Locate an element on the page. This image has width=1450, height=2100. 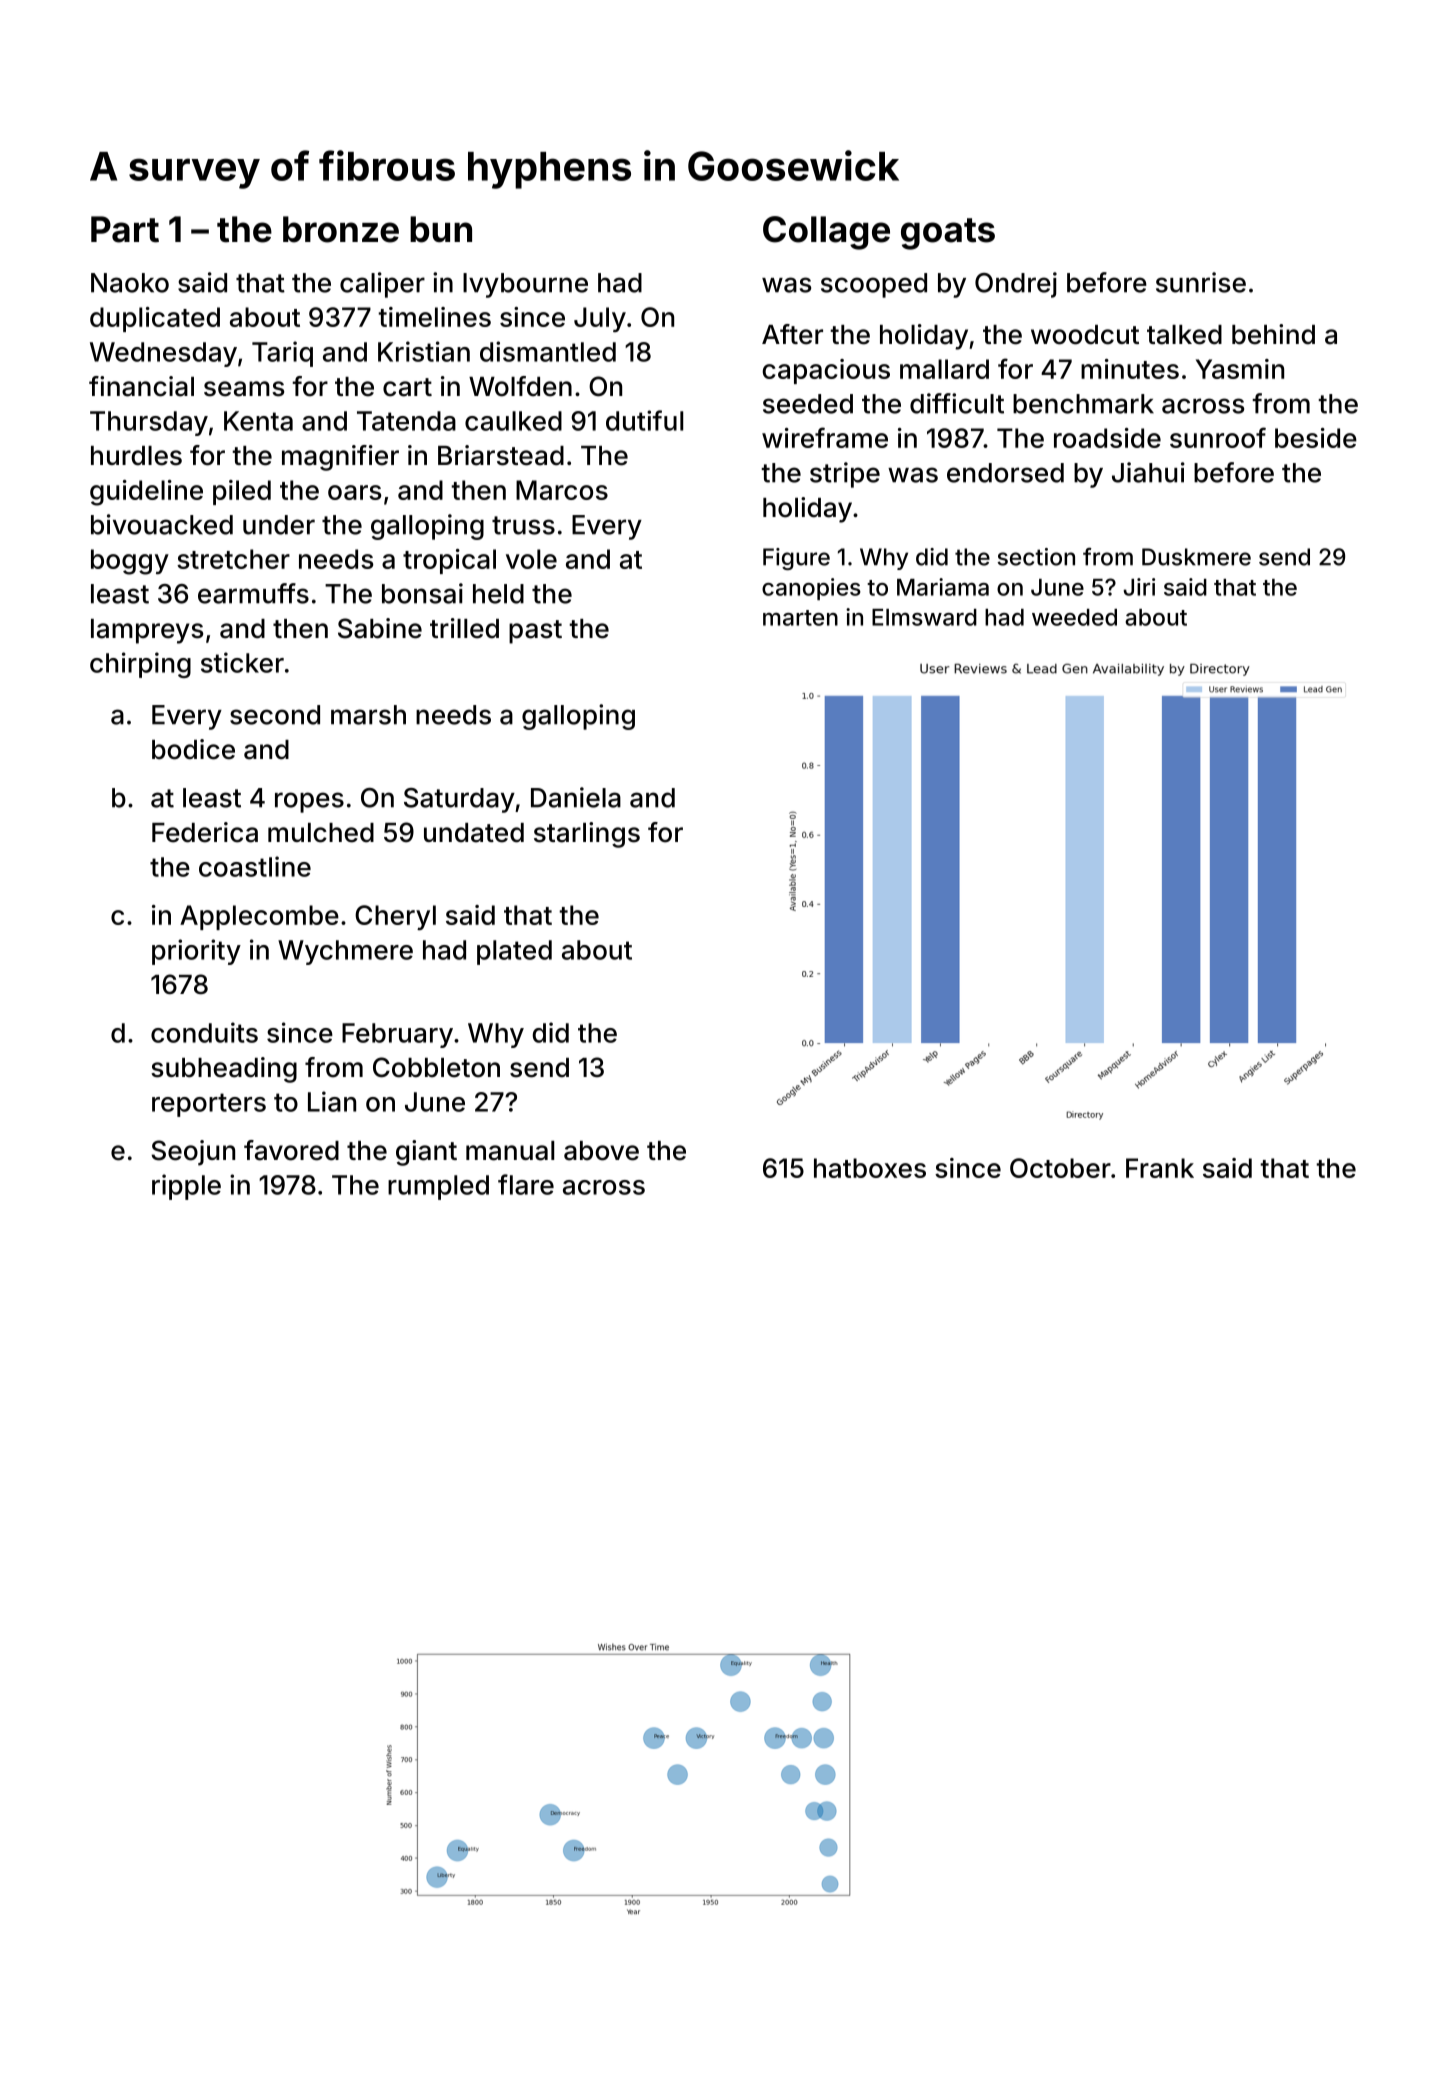
Collage is located at coordinates (826, 233).
